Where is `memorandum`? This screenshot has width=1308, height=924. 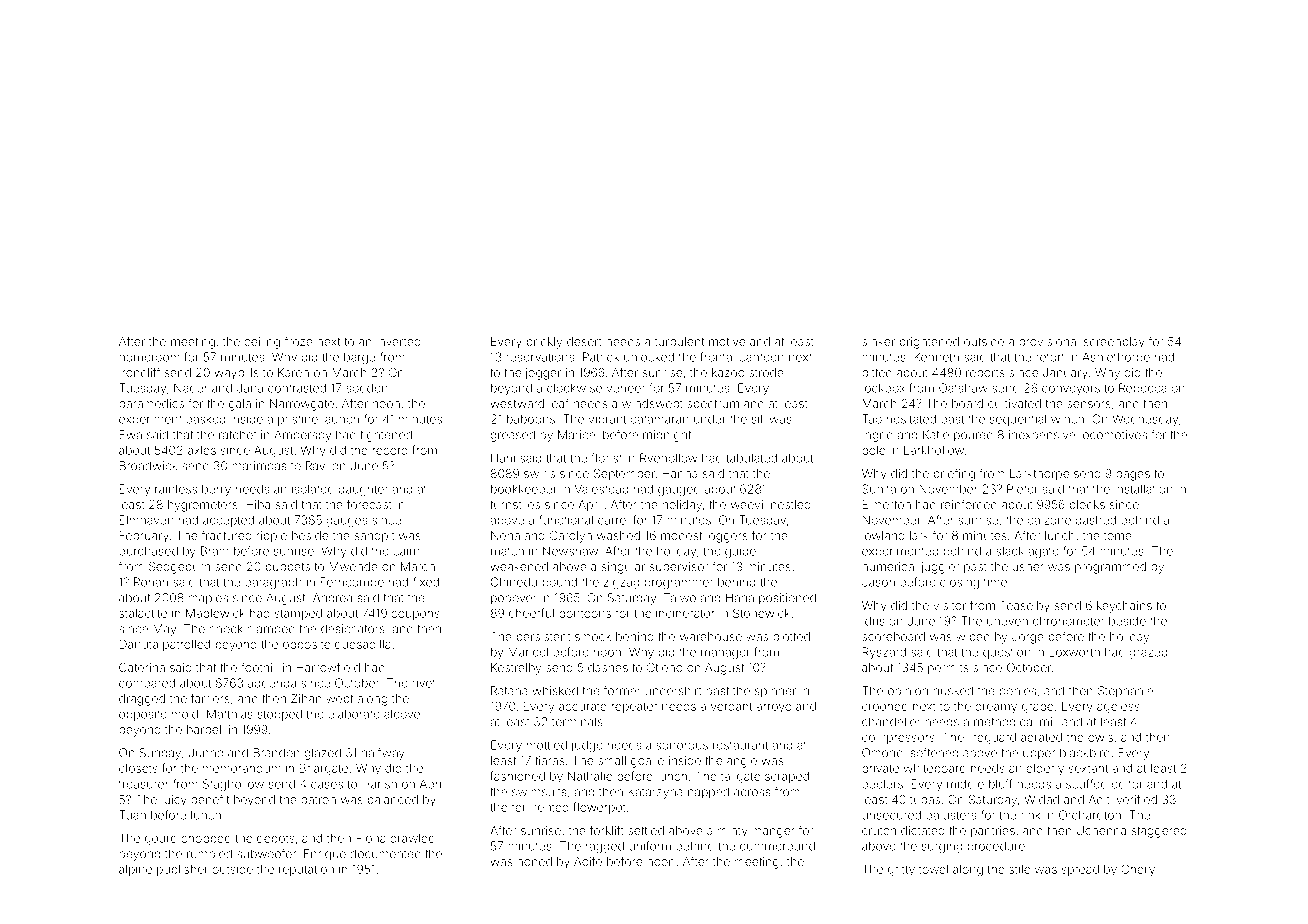 memorandum is located at coordinates (242, 768).
